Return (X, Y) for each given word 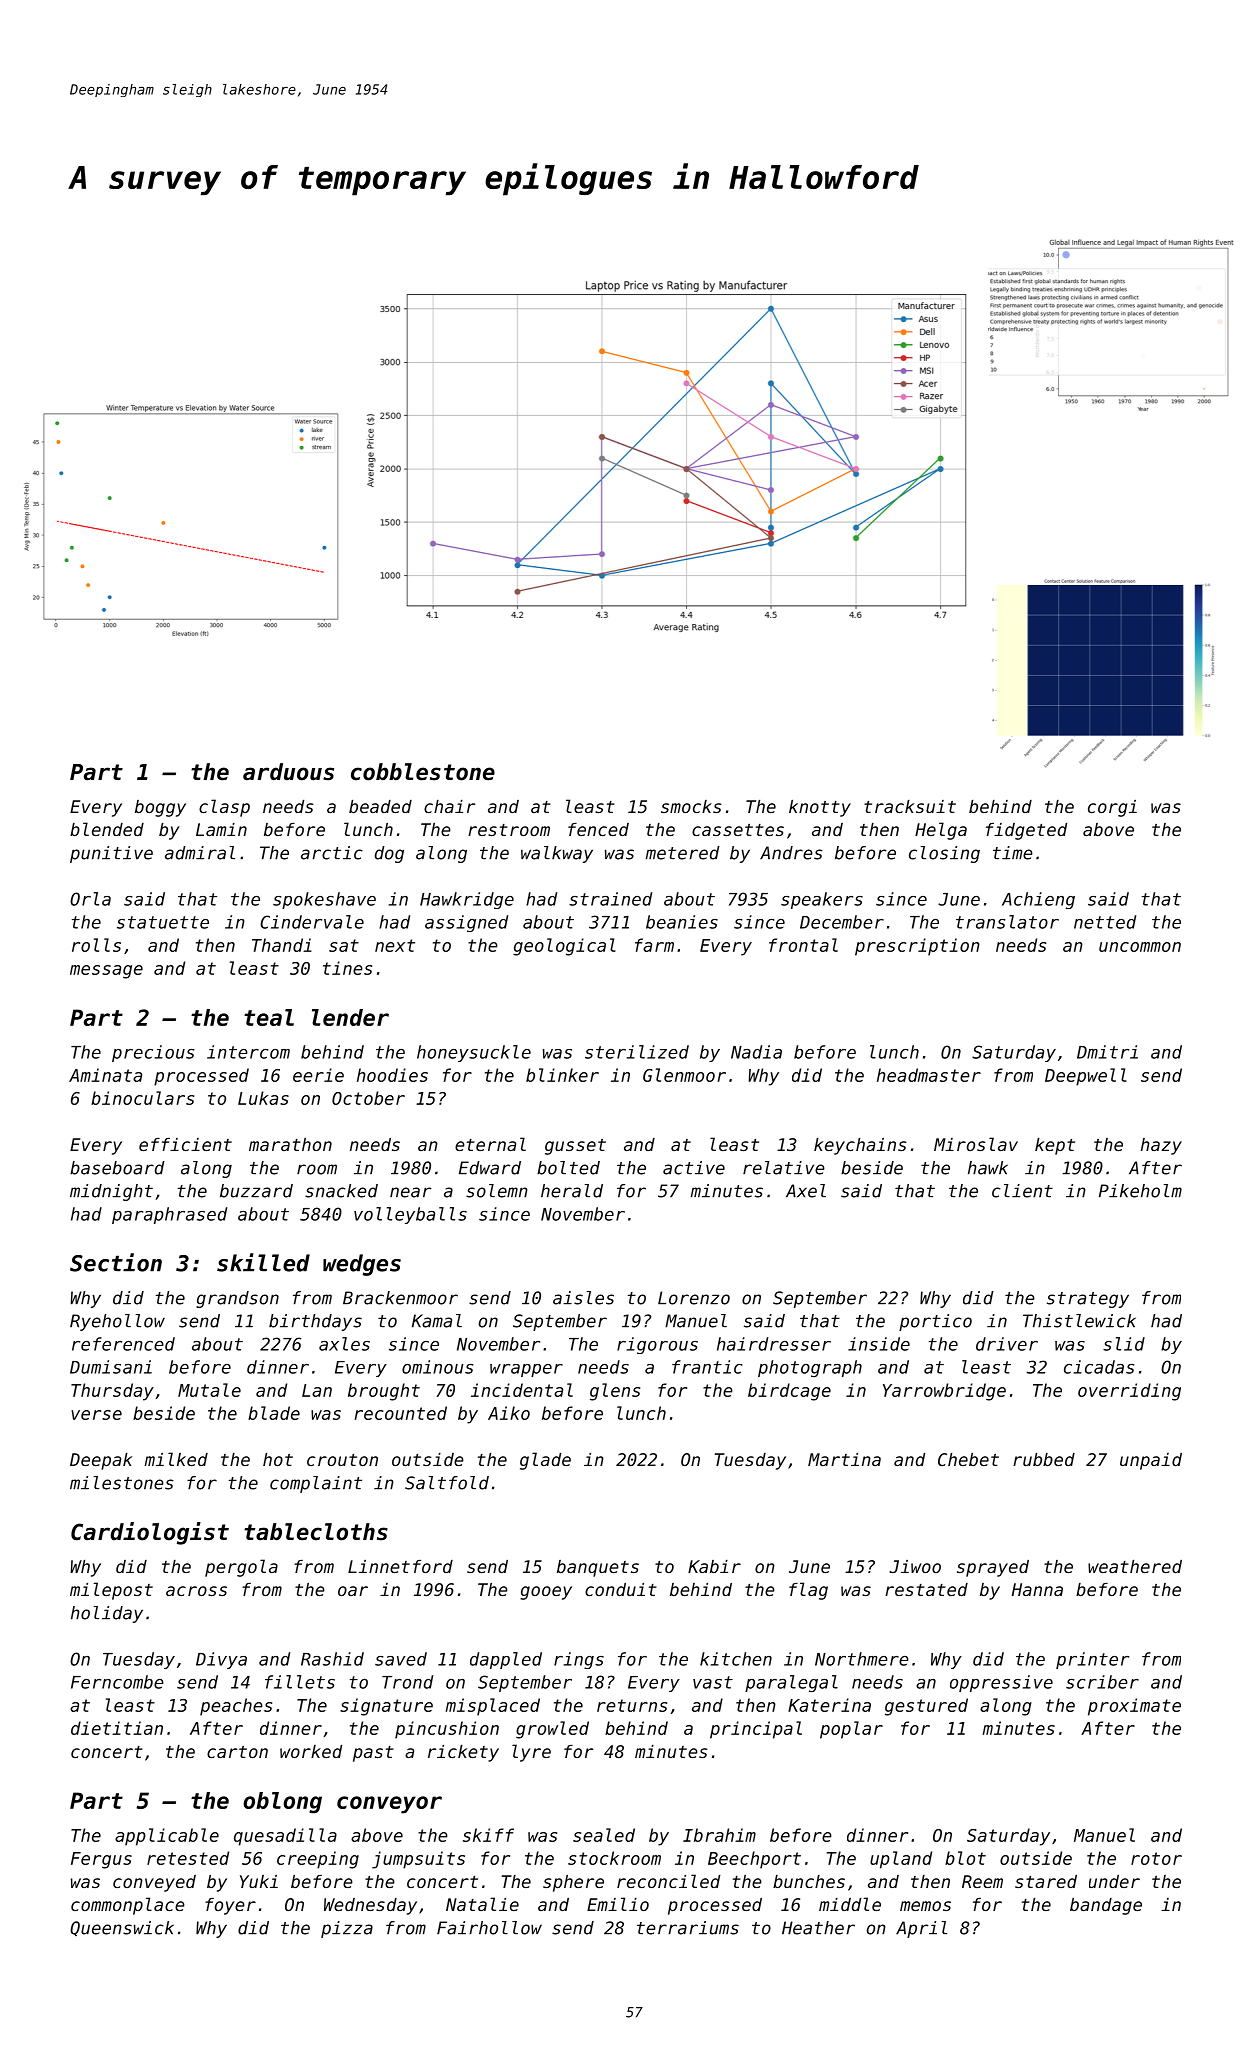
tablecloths (316, 1532)
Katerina (829, 1705)
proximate (1134, 1707)
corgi (1112, 808)
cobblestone (423, 772)
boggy (160, 808)
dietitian (117, 1728)
